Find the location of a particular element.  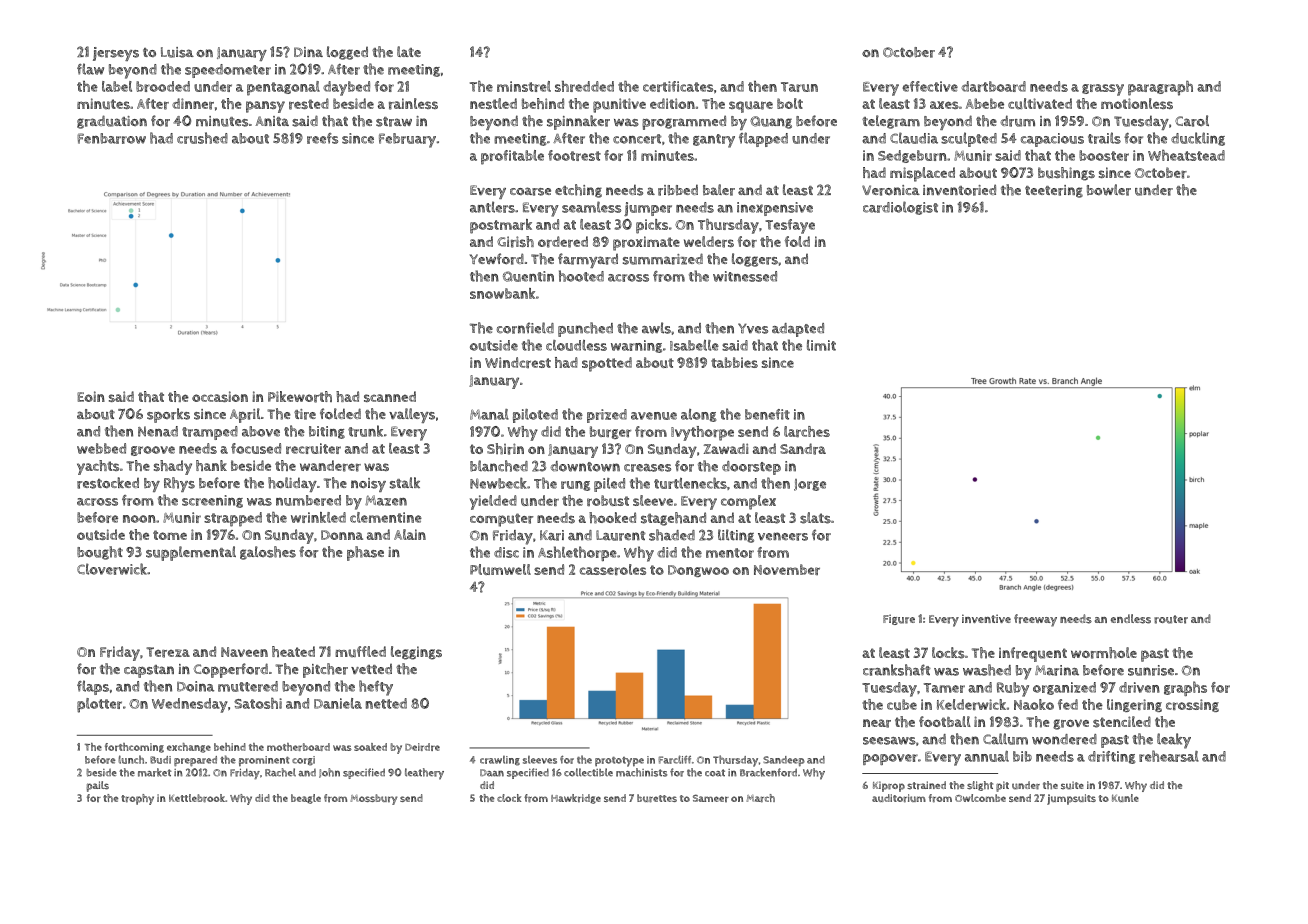

Eoin is located at coordinates (91, 396).
